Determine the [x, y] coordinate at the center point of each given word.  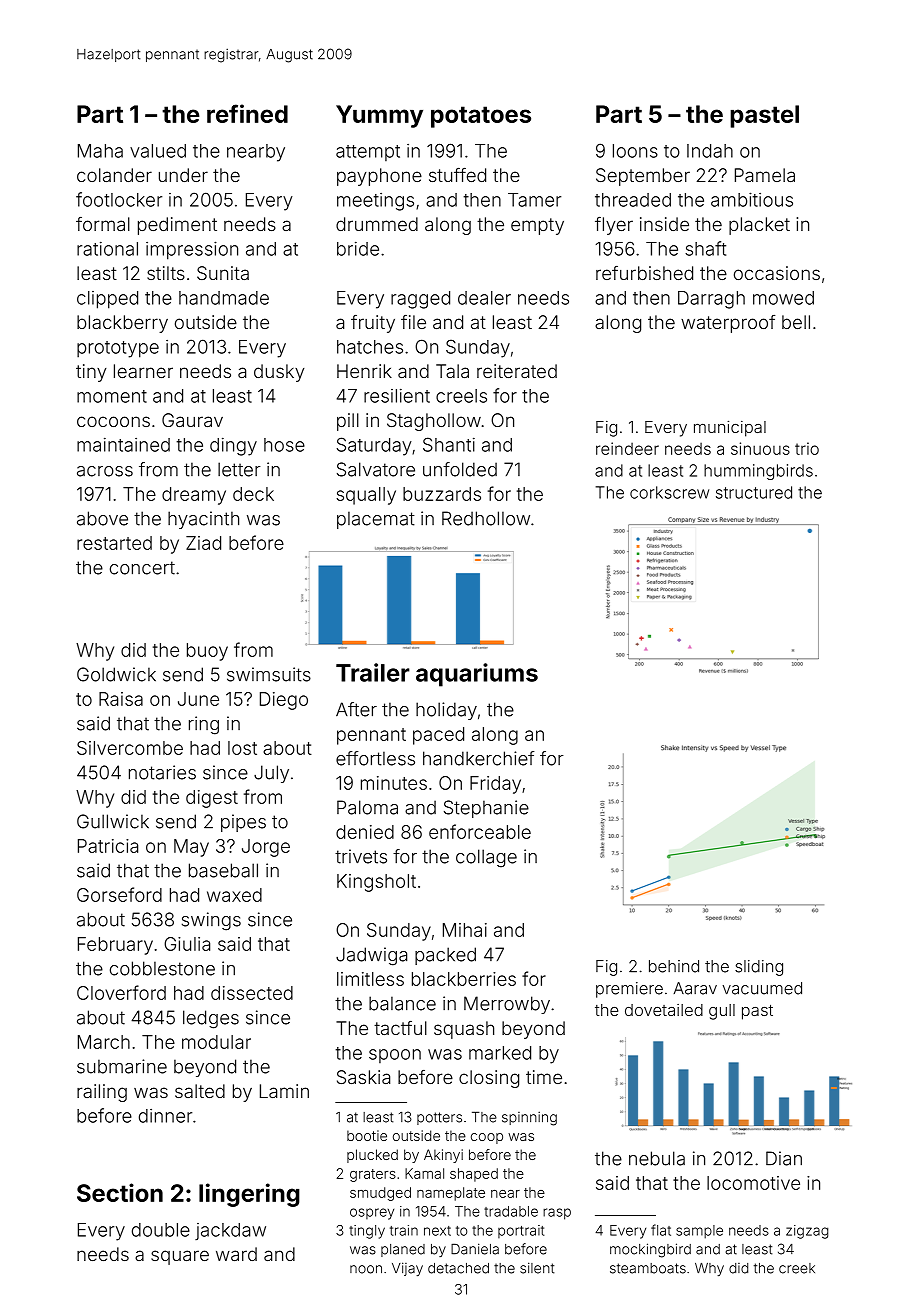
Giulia [187, 944]
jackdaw [230, 1231]
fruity [373, 324]
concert [142, 568]
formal [103, 224]
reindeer [627, 448]
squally [366, 496]
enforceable [480, 831]
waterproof [728, 324]
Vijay [407, 1269]
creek [797, 1268]
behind [674, 966]
